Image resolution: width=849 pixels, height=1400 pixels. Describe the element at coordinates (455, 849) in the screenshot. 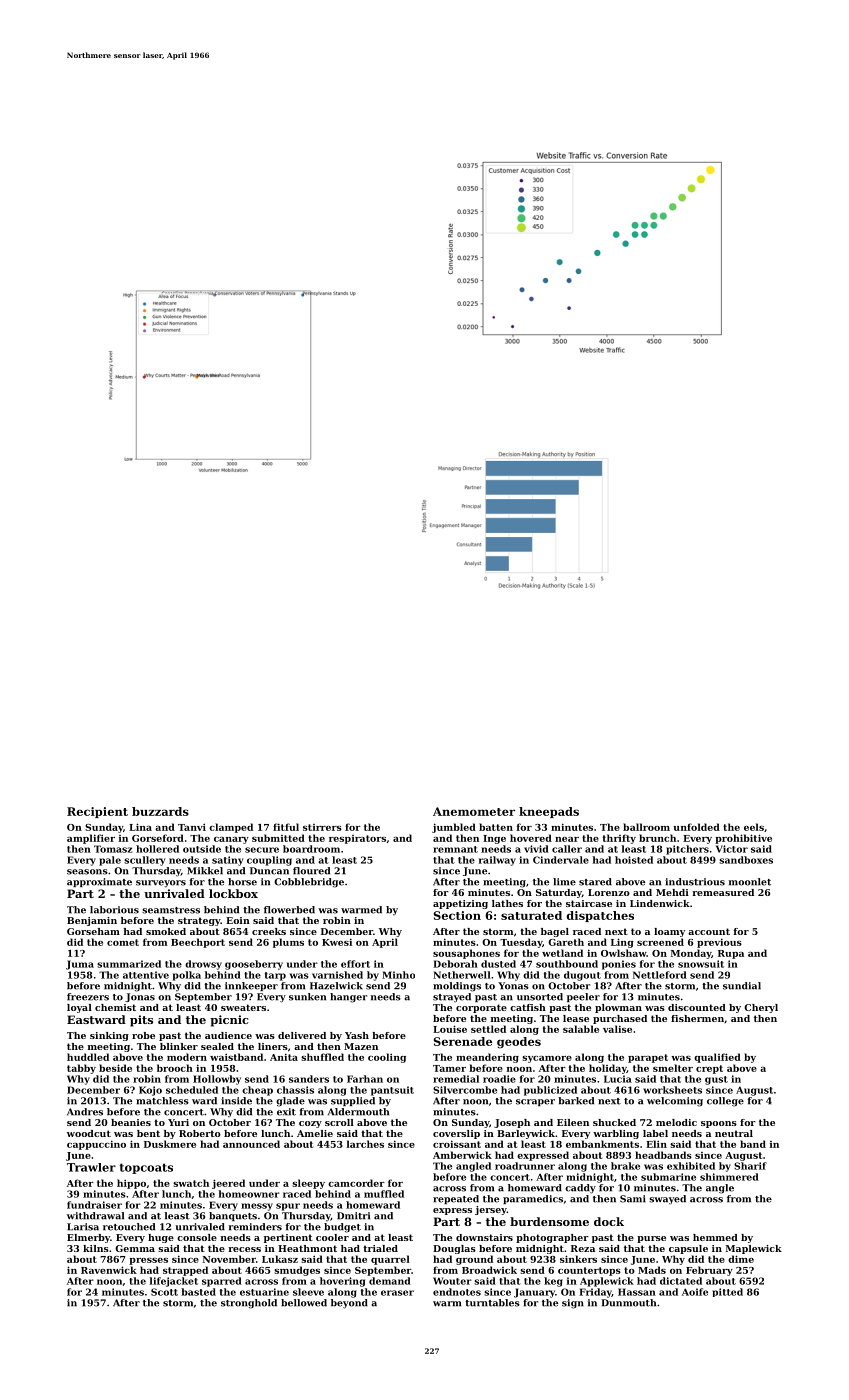

I see `remnant` at that location.
